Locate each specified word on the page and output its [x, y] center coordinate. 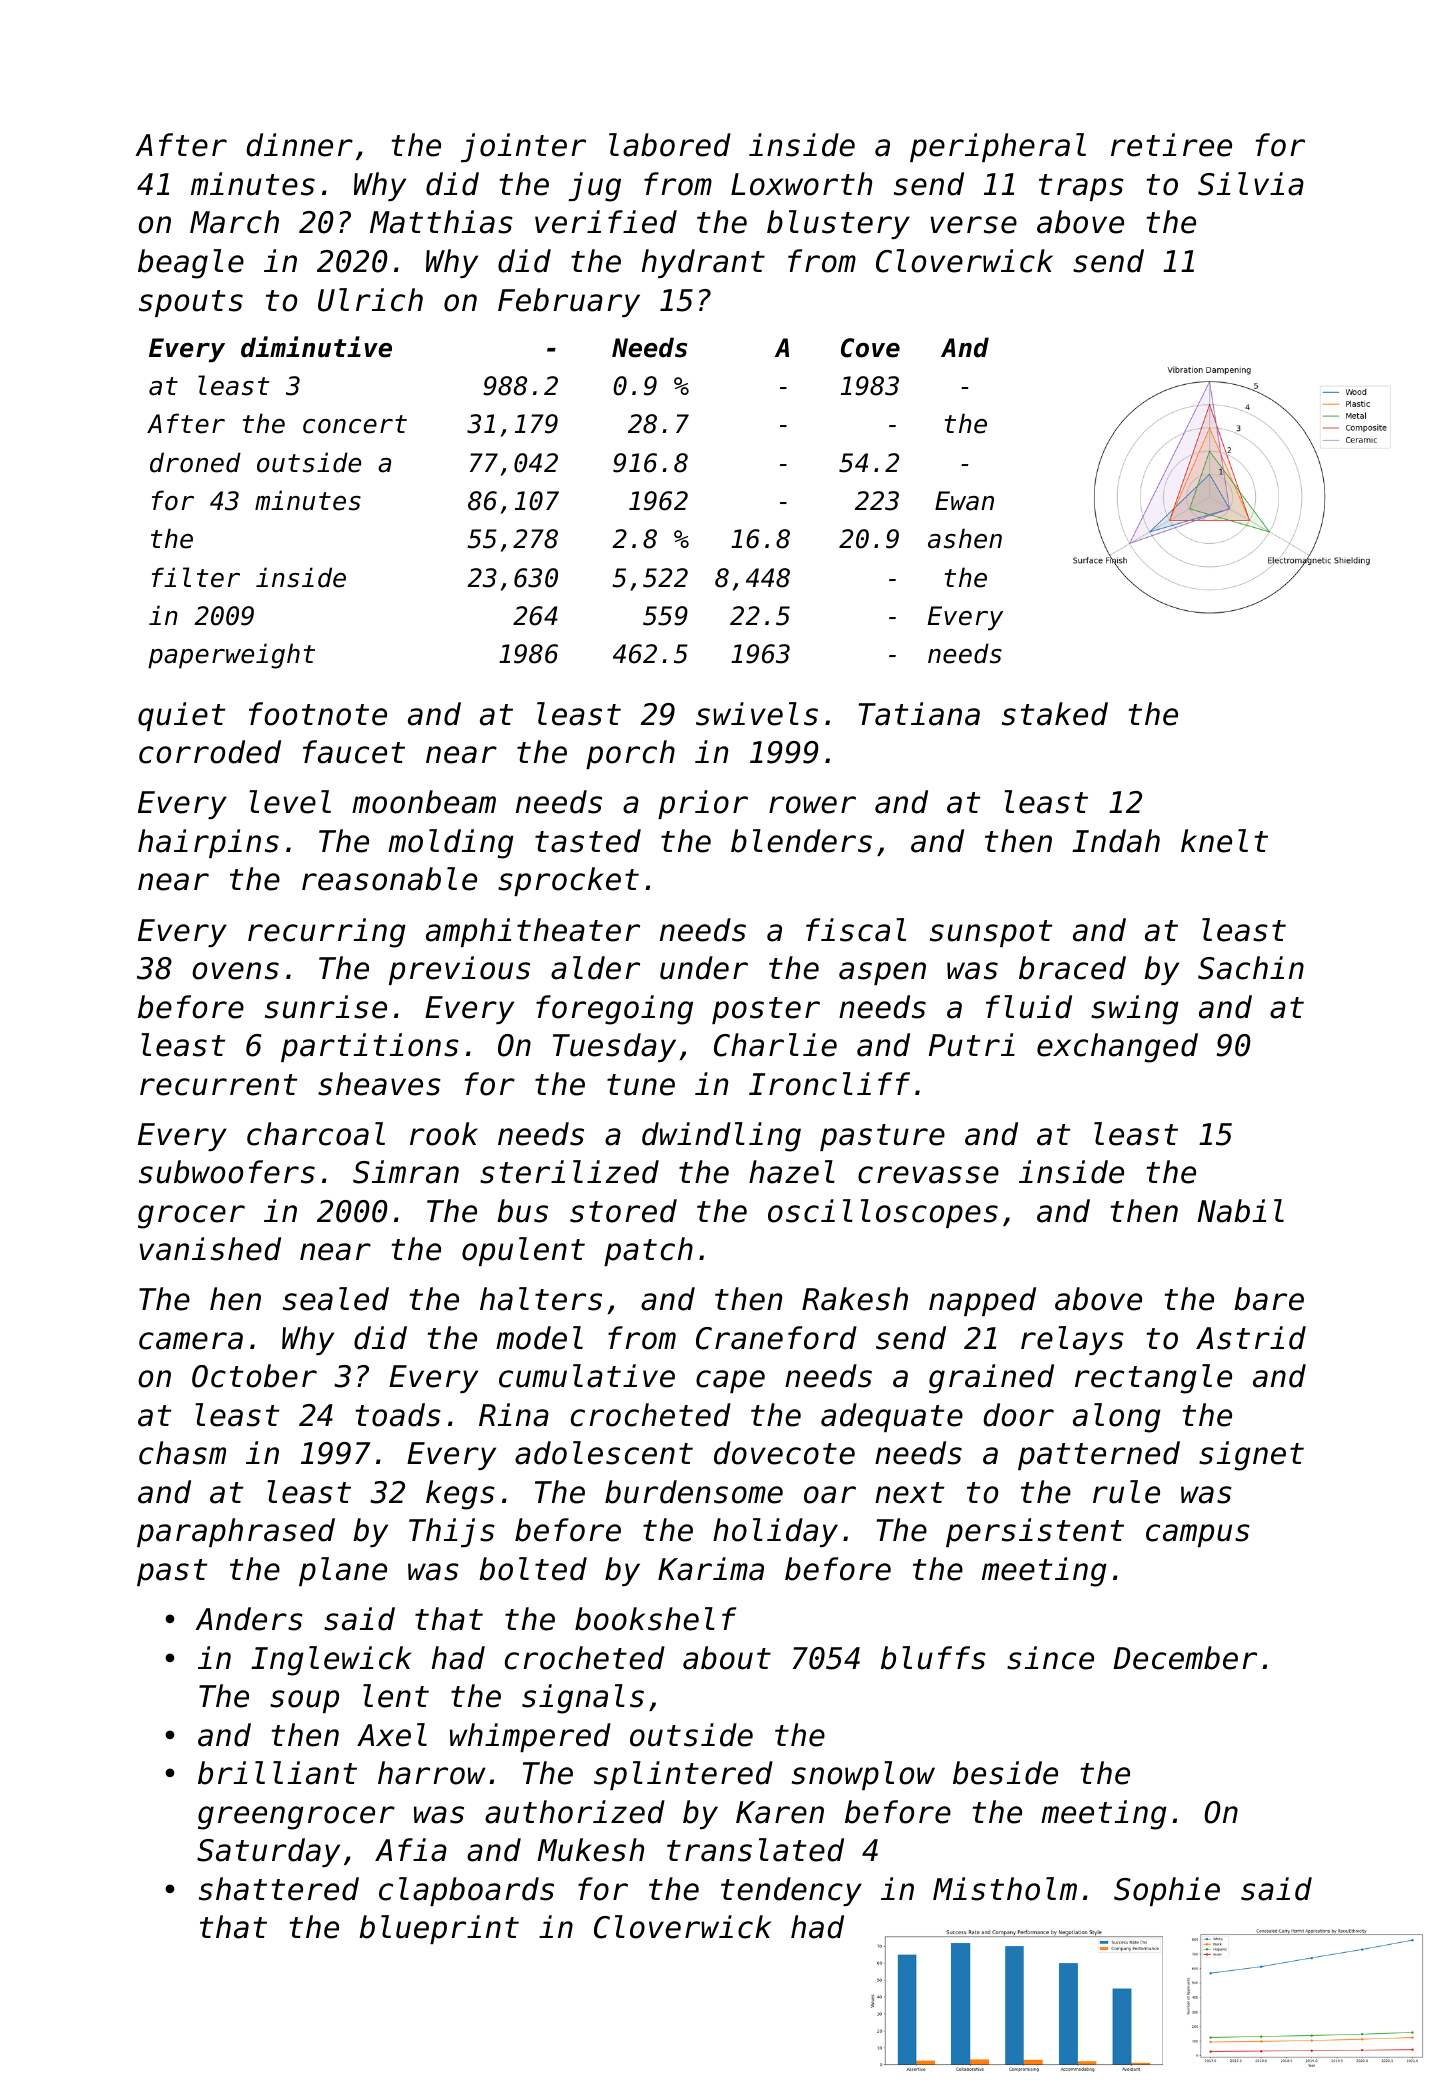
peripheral [998, 147]
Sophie [1167, 1891]
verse [974, 225]
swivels [757, 714]
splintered [683, 1775]
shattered [279, 1889]
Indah [1116, 841]
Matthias [441, 222]
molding [451, 844]
